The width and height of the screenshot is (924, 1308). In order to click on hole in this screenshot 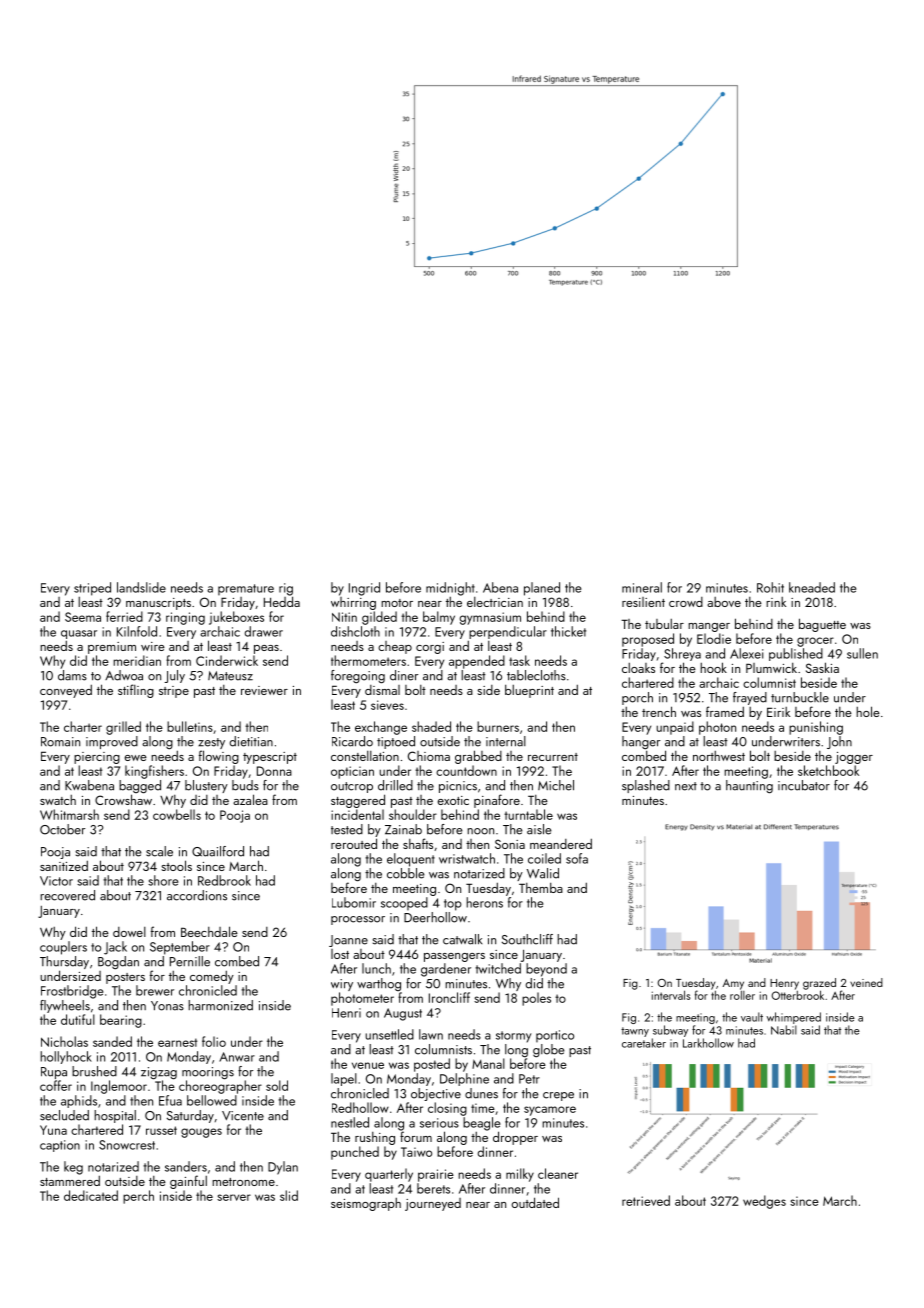, I will do `click(868, 711)`.
